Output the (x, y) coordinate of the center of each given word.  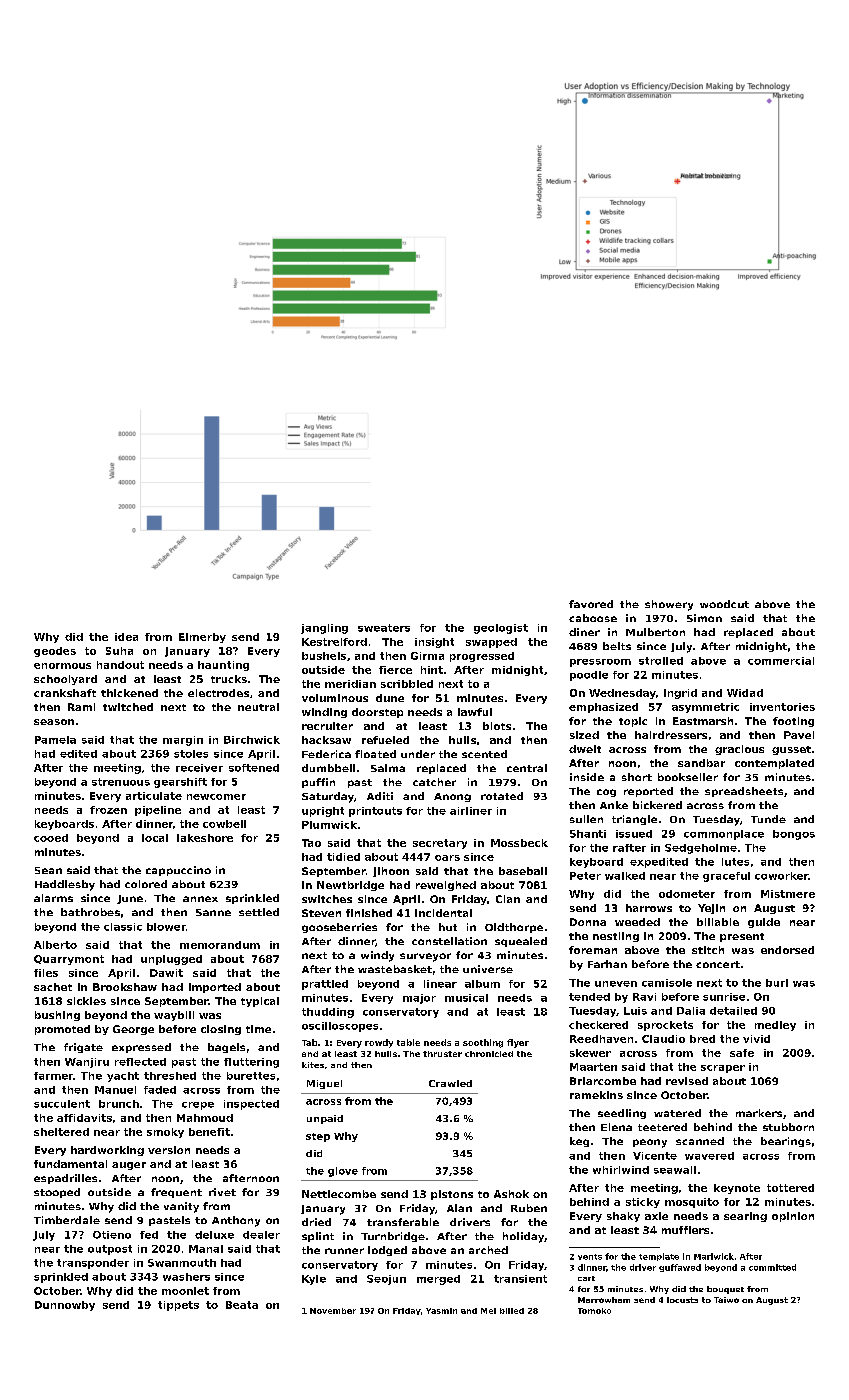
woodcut (724, 604)
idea (126, 637)
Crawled (450, 1083)
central (527, 768)
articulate (154, 796)
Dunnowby (65, 1306)
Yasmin (441, 1311)
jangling (324, 629)
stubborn (788, 1127)
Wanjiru (87, 1063)
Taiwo (726, 1300)
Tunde (768, 819)
